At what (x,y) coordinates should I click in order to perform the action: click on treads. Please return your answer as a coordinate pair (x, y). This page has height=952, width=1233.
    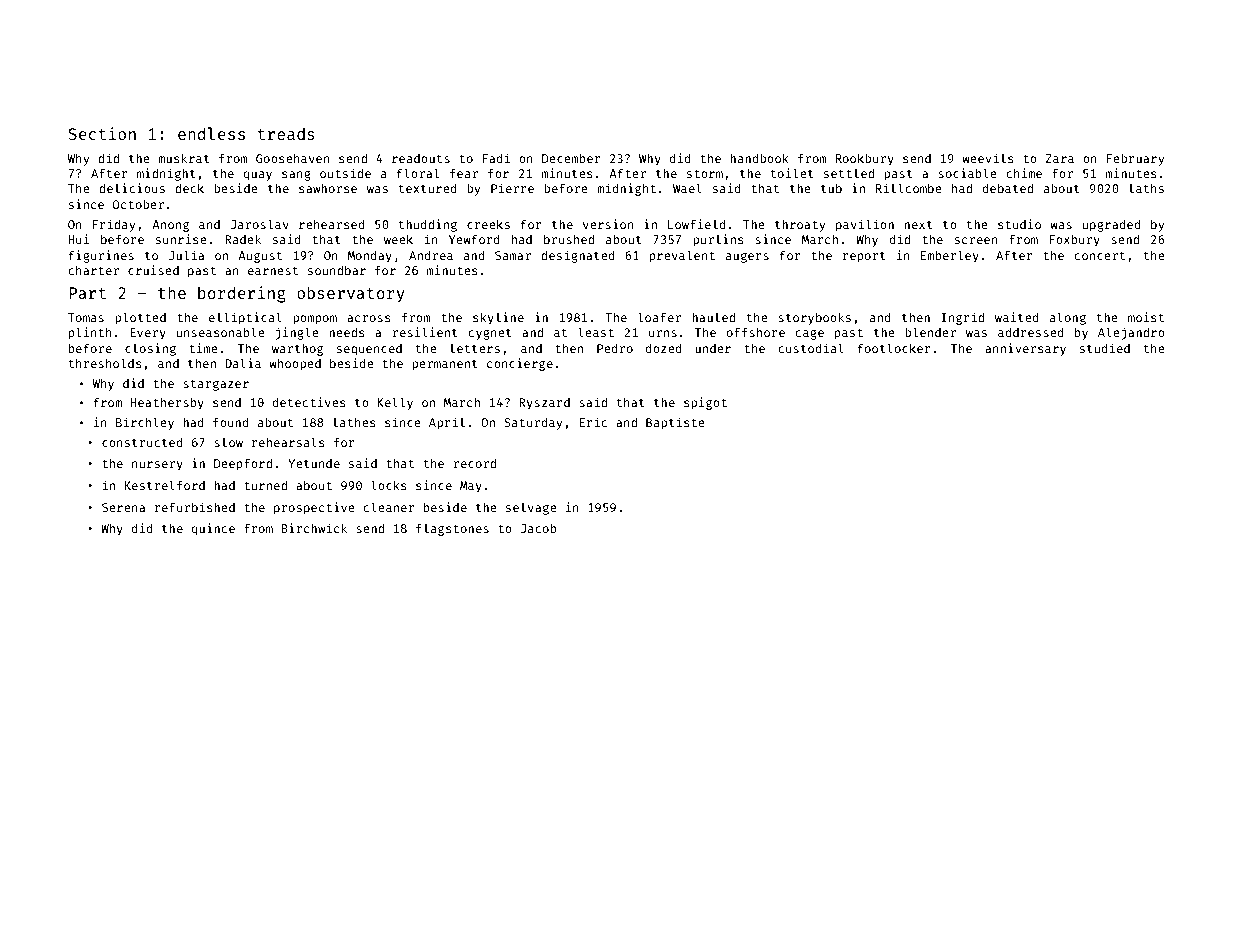
    Looking at the image, I should click on (286, 133).
